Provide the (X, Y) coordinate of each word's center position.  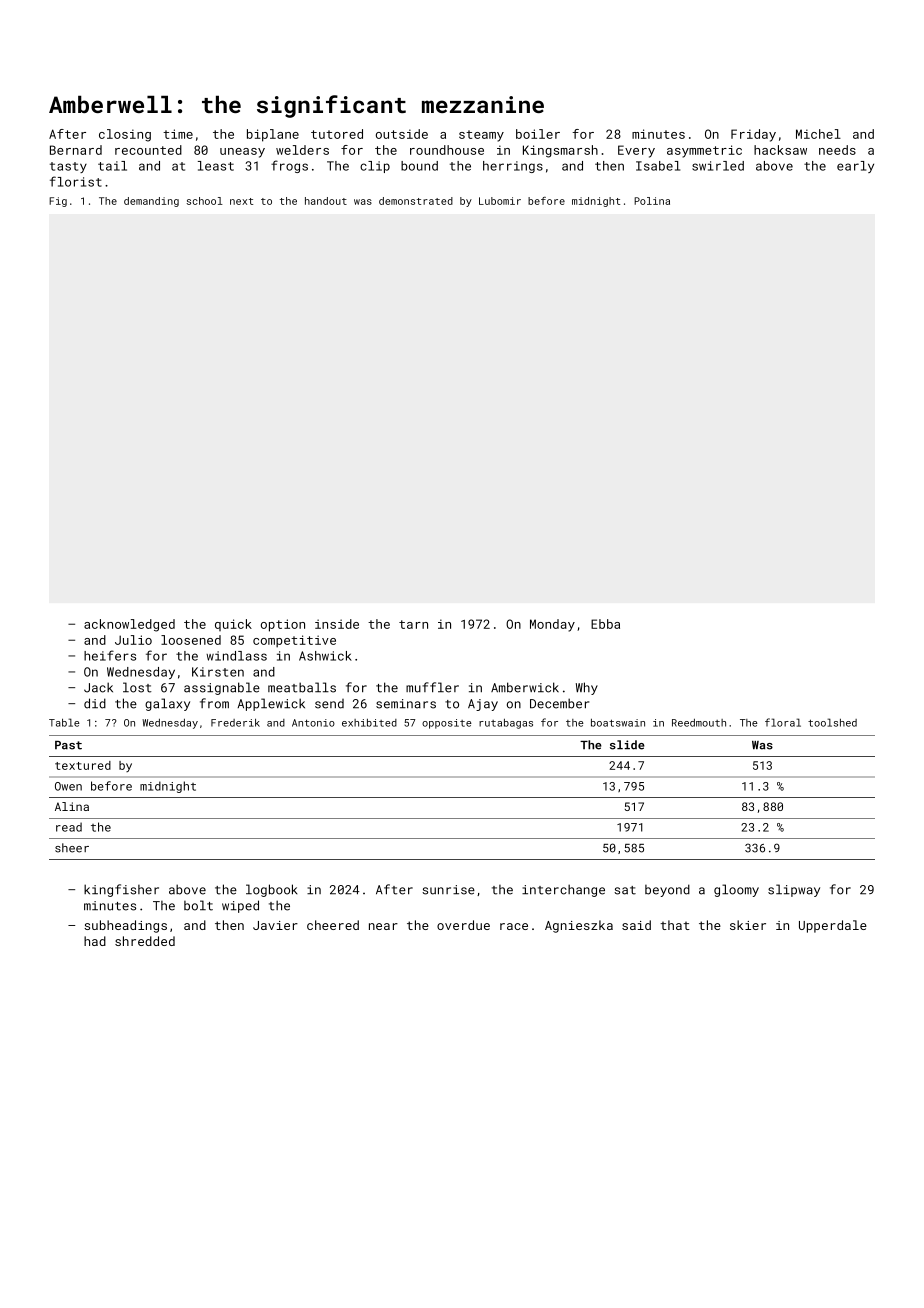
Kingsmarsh (560, 151)
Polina (652, 201)
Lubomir (500, 201)
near (383, 926)
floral (783, 722)
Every (636, 151)
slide (627, 745)
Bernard (76, 150)
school (205, 201)
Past (68, 745)
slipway (794, 890)
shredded (145, 941)
